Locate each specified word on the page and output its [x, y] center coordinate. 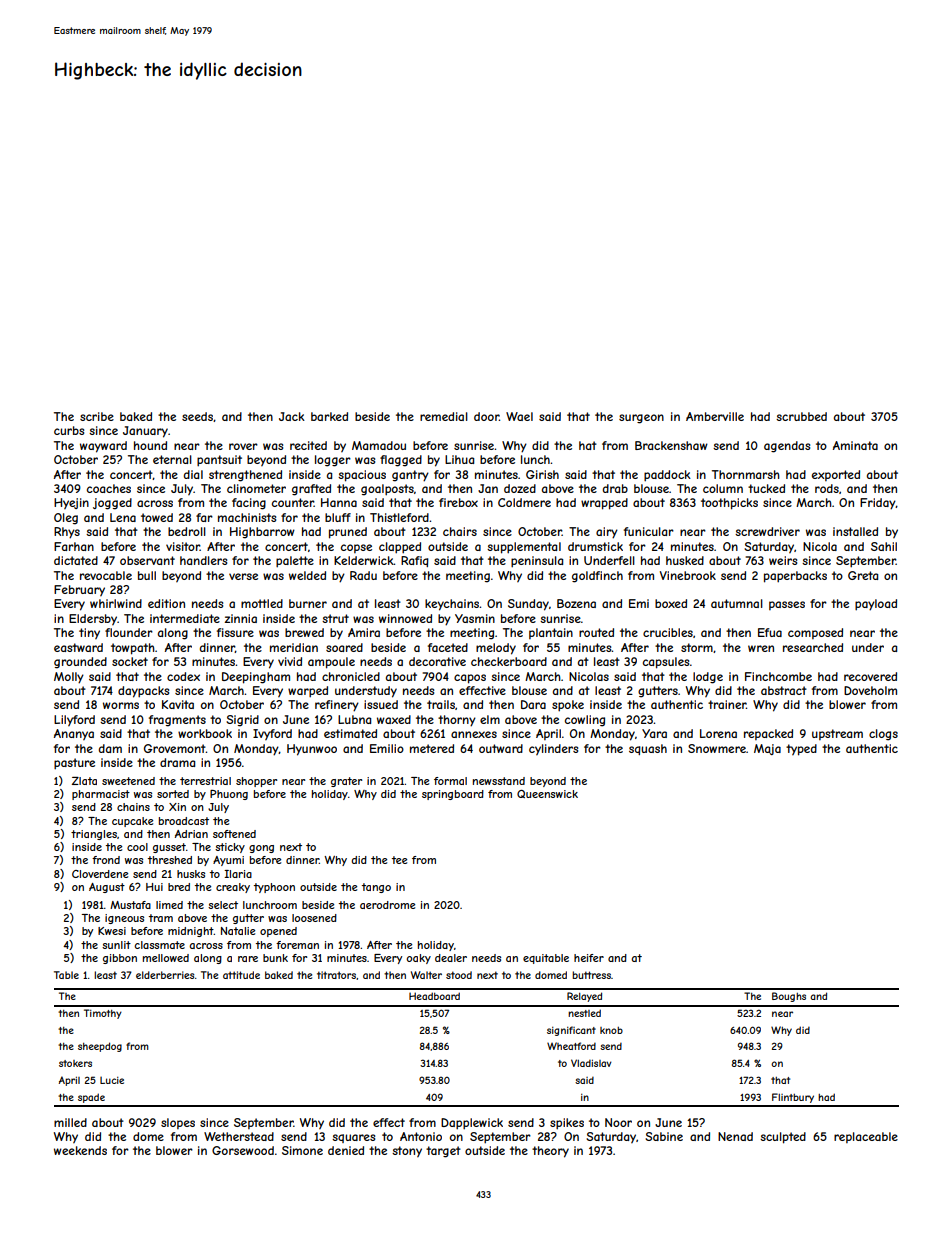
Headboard [434, 996]
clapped [400, 548]
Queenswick [547, 794]
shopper [256, 782]
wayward [103, 447]
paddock [667, 476]
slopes [178, 1123]
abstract [784, 690]
